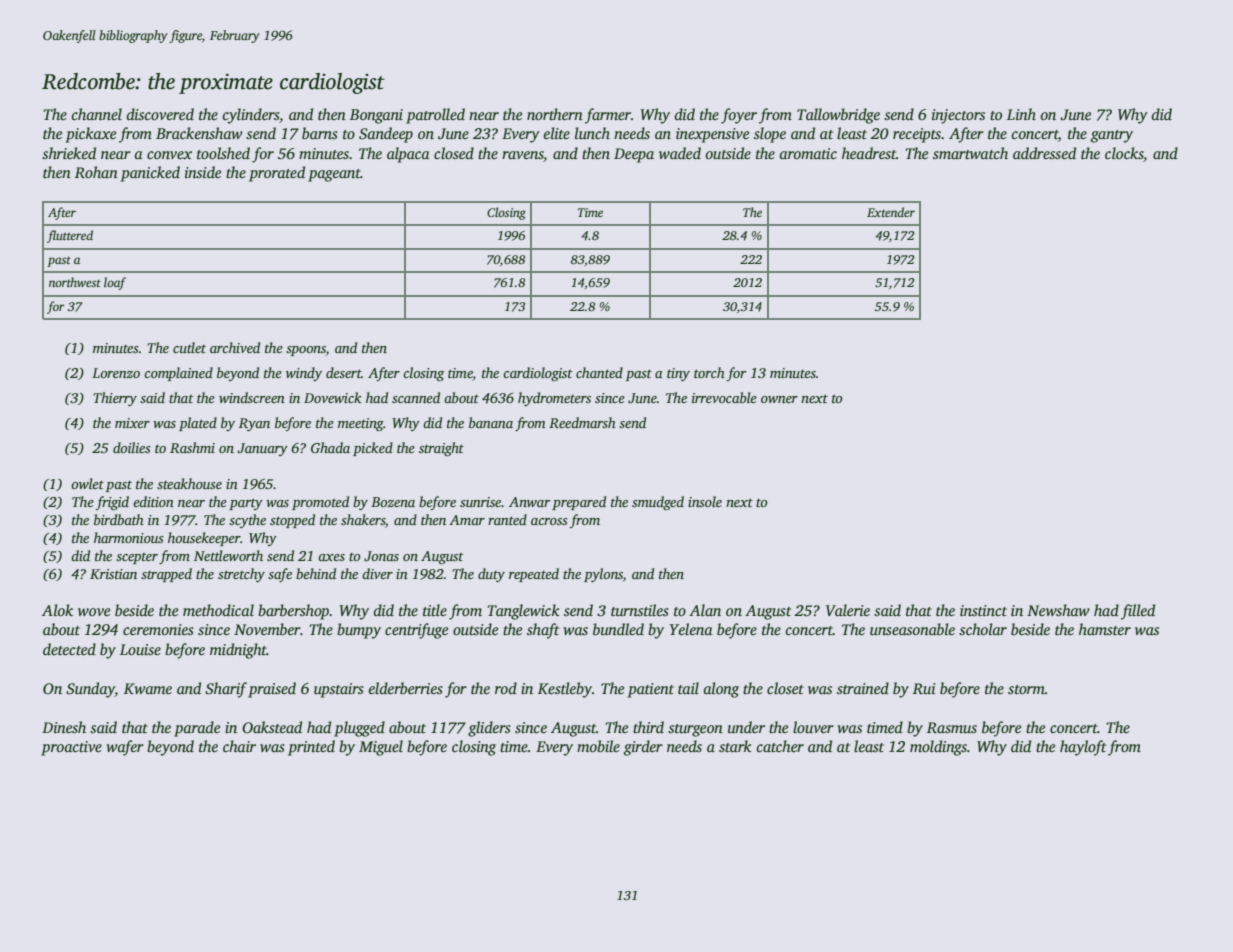 Image resolution: width=1233 pixels, height=952 pixels. Describe the element at coordinates (491, 422) in the screenshot. I see `banana` at that location.
